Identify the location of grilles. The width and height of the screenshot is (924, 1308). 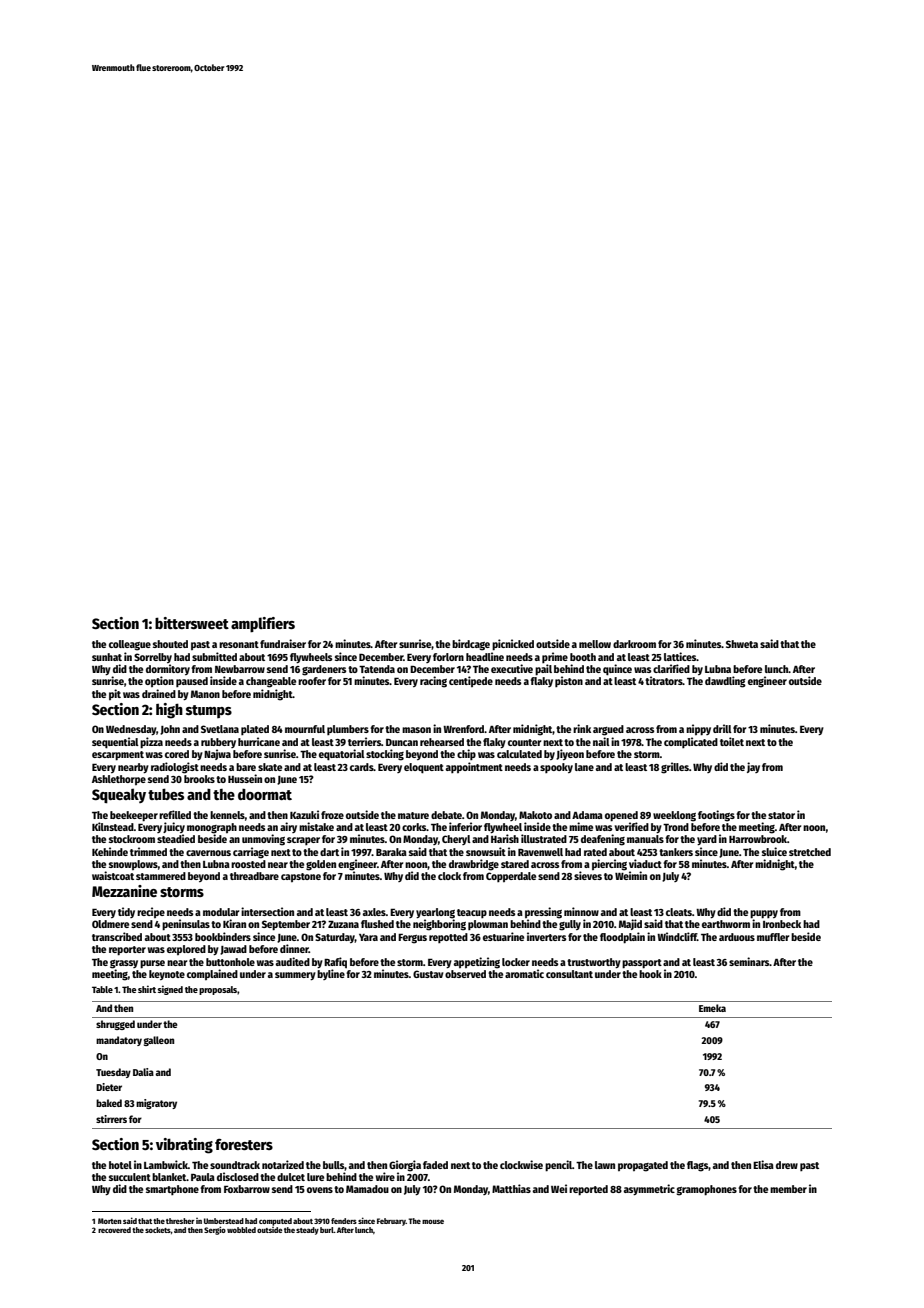
(675, 768).
